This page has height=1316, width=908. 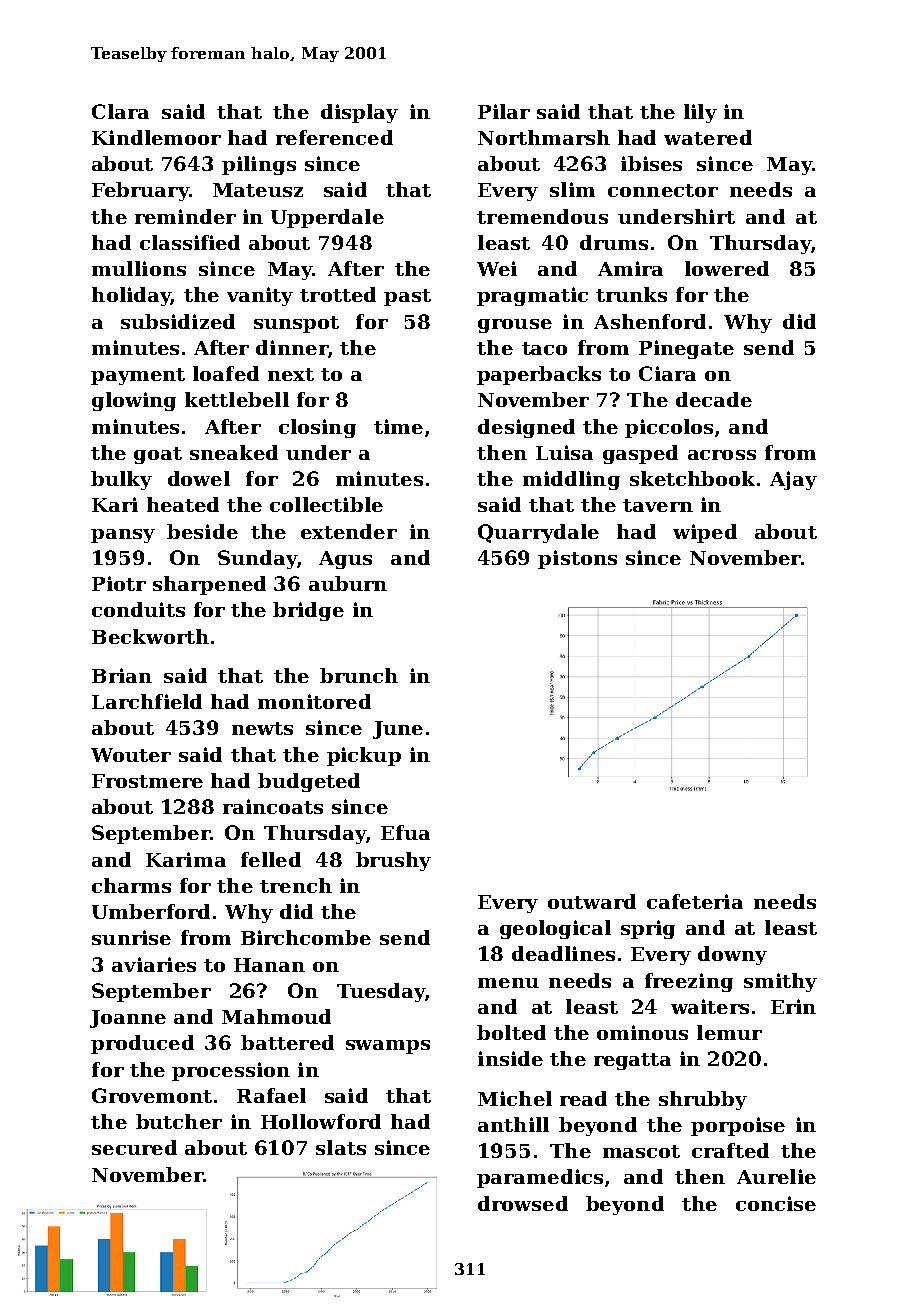 What do you see at coordinates (727, 268) in the page?
I see `lowered` at bounding box center [727, 268].
